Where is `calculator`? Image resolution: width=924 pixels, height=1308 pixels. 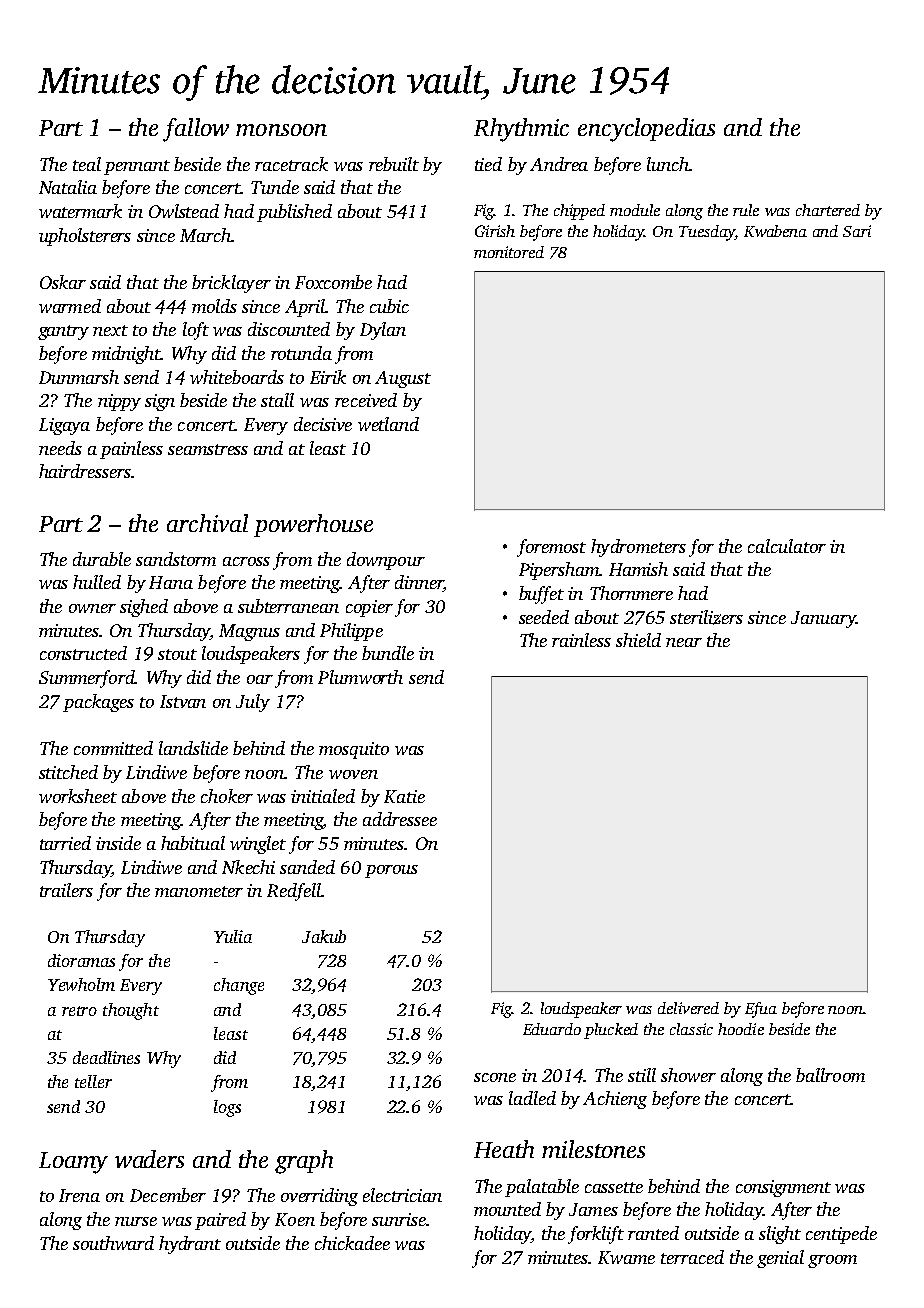 calculator is located at coordinates (787, 546).
